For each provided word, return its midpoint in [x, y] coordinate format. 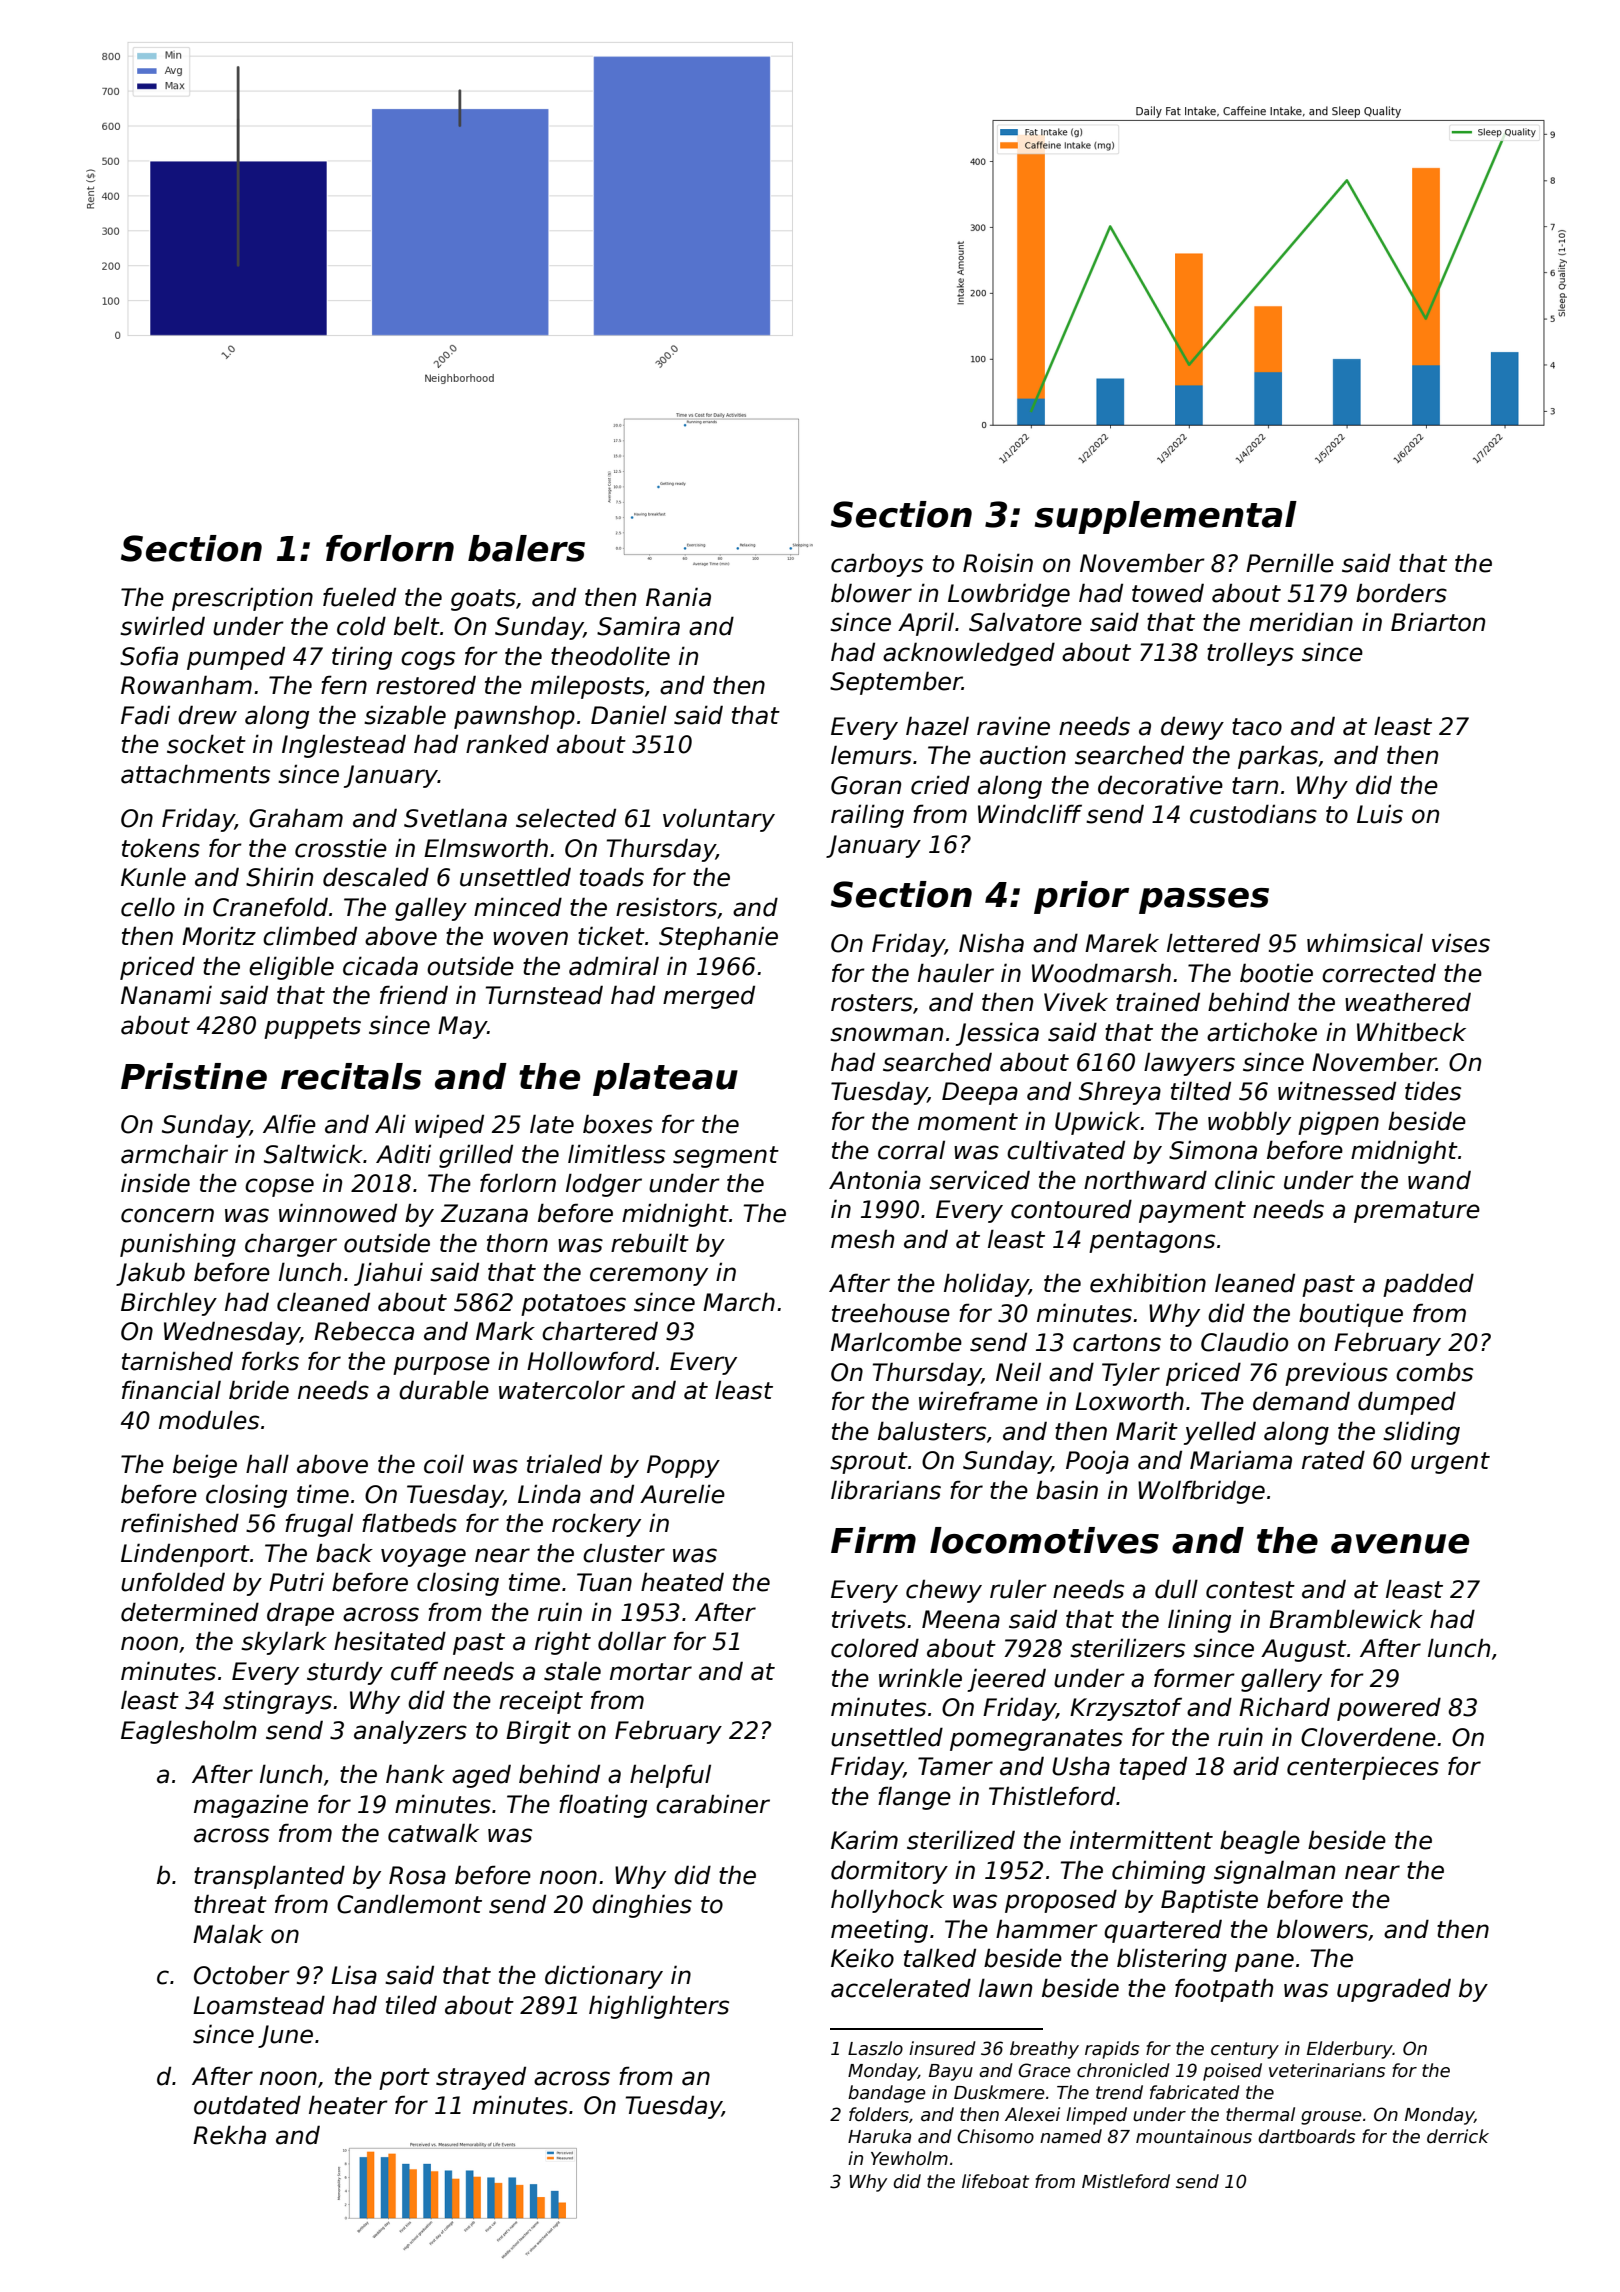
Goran [866, 785]
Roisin [998, 563]
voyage [423, 1557]
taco [1257, 727]
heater [348, 2105]
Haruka [879, 2136]
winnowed [338, 1213]
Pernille [1290, 563]
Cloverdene [1368, 1737]
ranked [507, 744]
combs [1434, 1372]
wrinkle [920, 1678]
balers [526, 548]
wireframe [978, 1401]
